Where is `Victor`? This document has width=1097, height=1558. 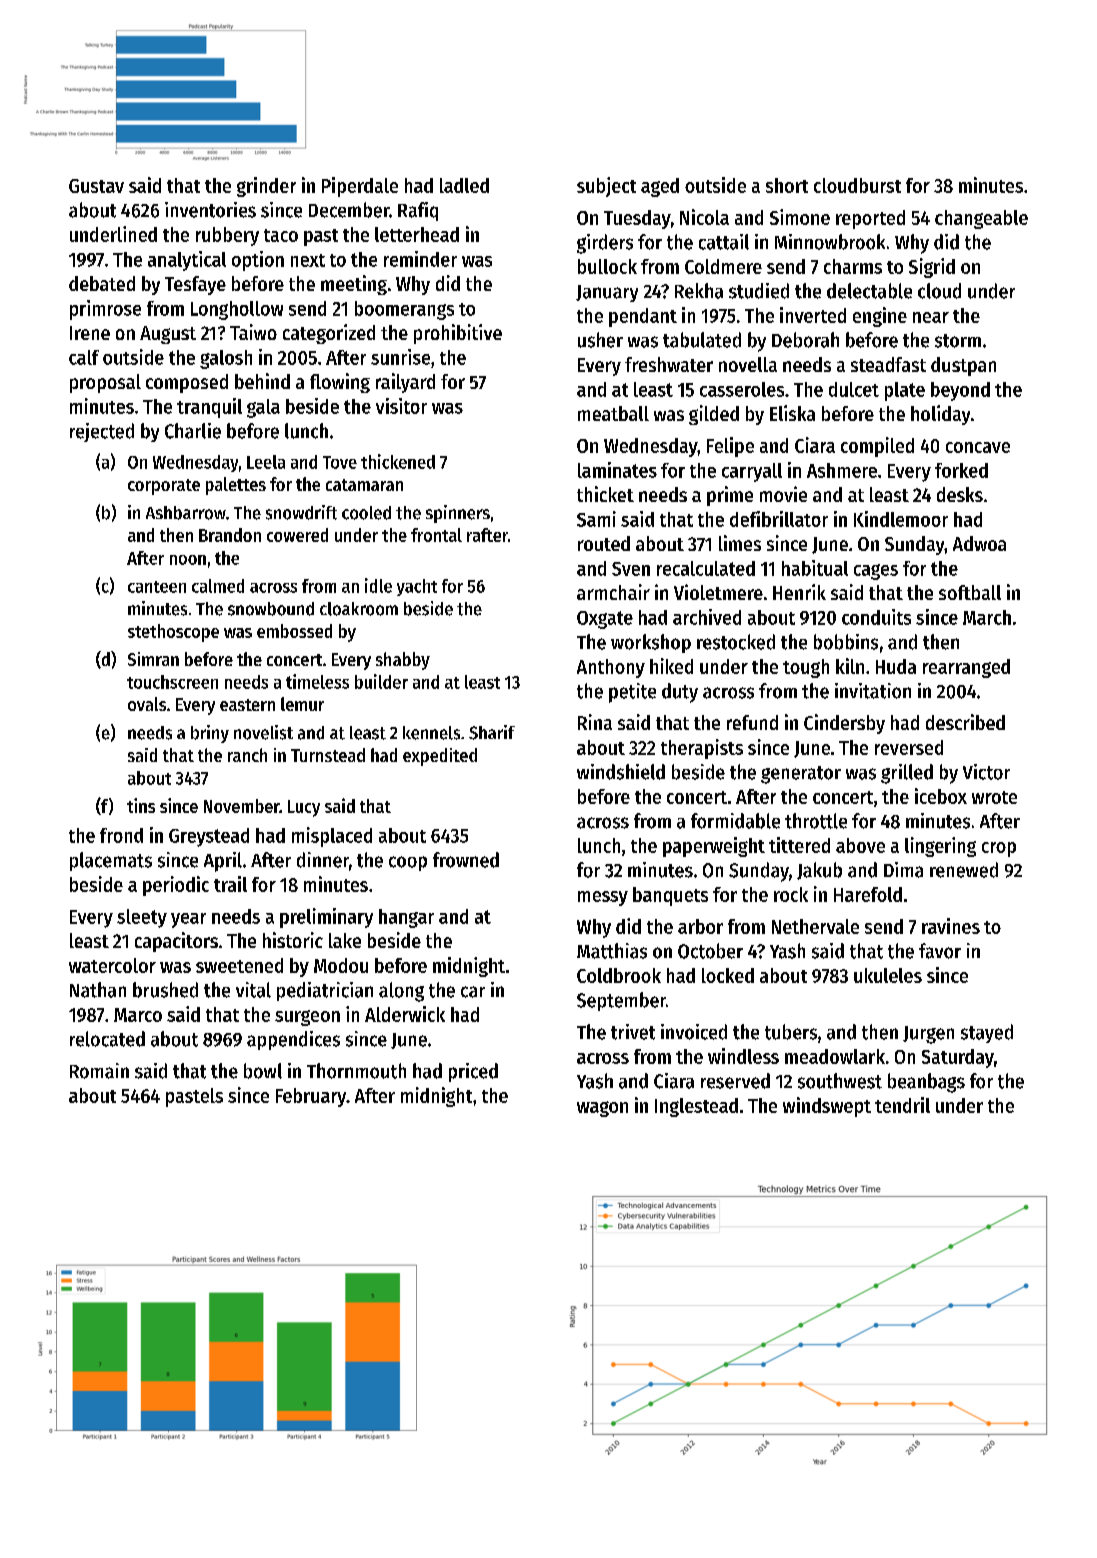
Victor is located at coordinates (986, 772).
